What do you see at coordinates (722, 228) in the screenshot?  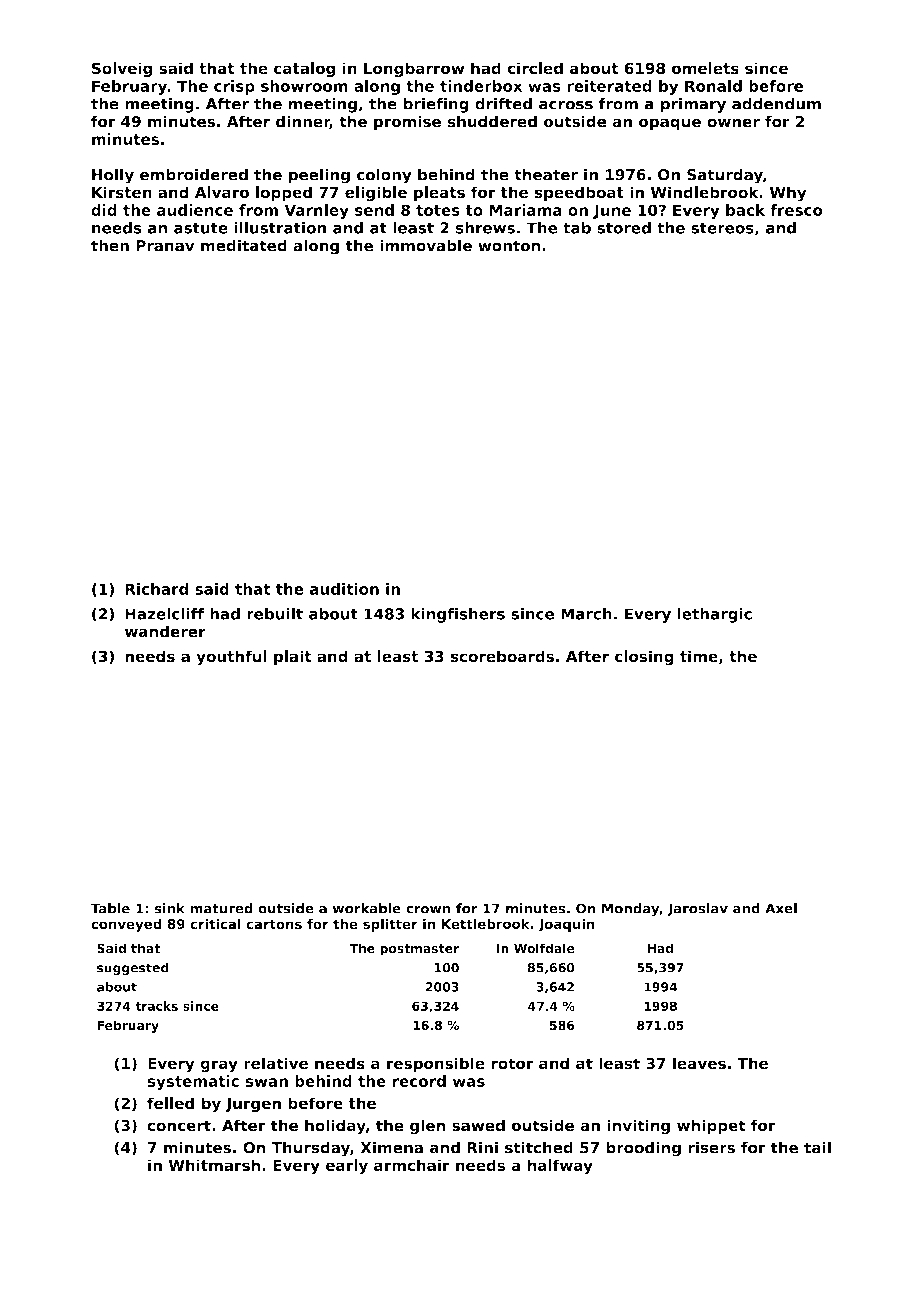 I see `stereos` at bounding box center [722, 228].
